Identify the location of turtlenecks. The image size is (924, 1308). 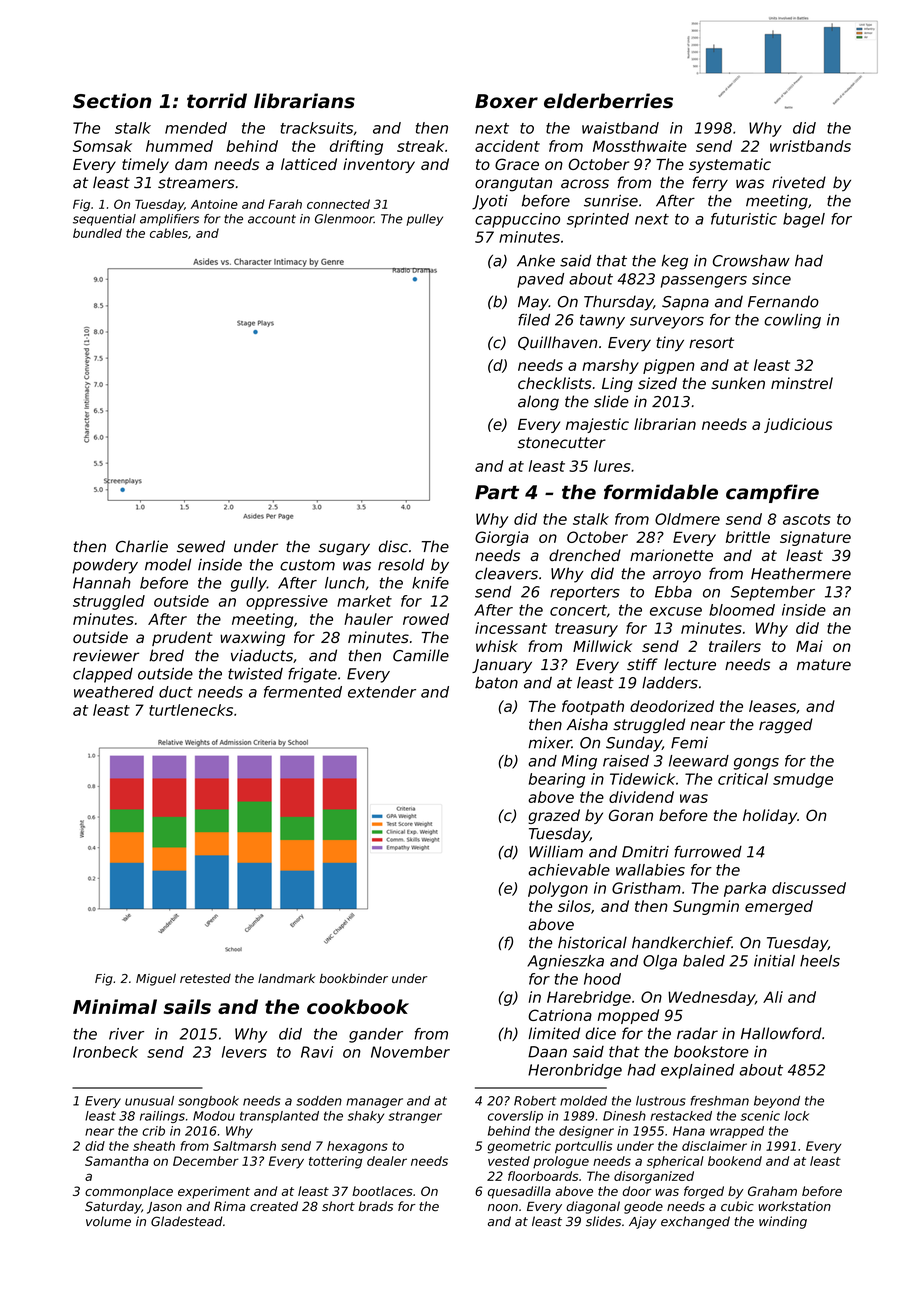
(191, 710).
